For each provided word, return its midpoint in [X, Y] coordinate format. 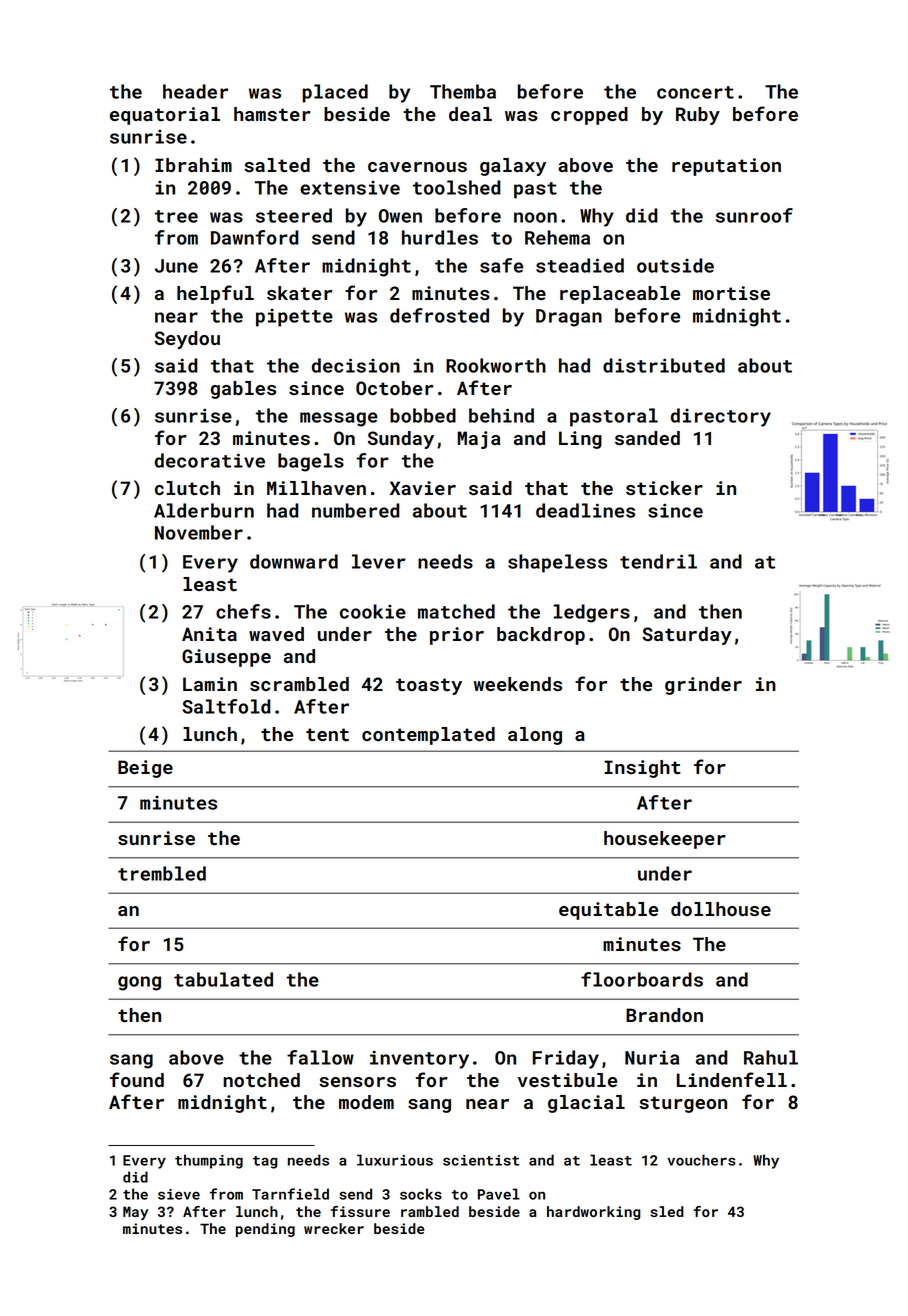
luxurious [395, 1160]
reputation [726, 167]
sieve [179, 1194]
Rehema [557, 237]
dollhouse [721, 909]
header [195, 91]
